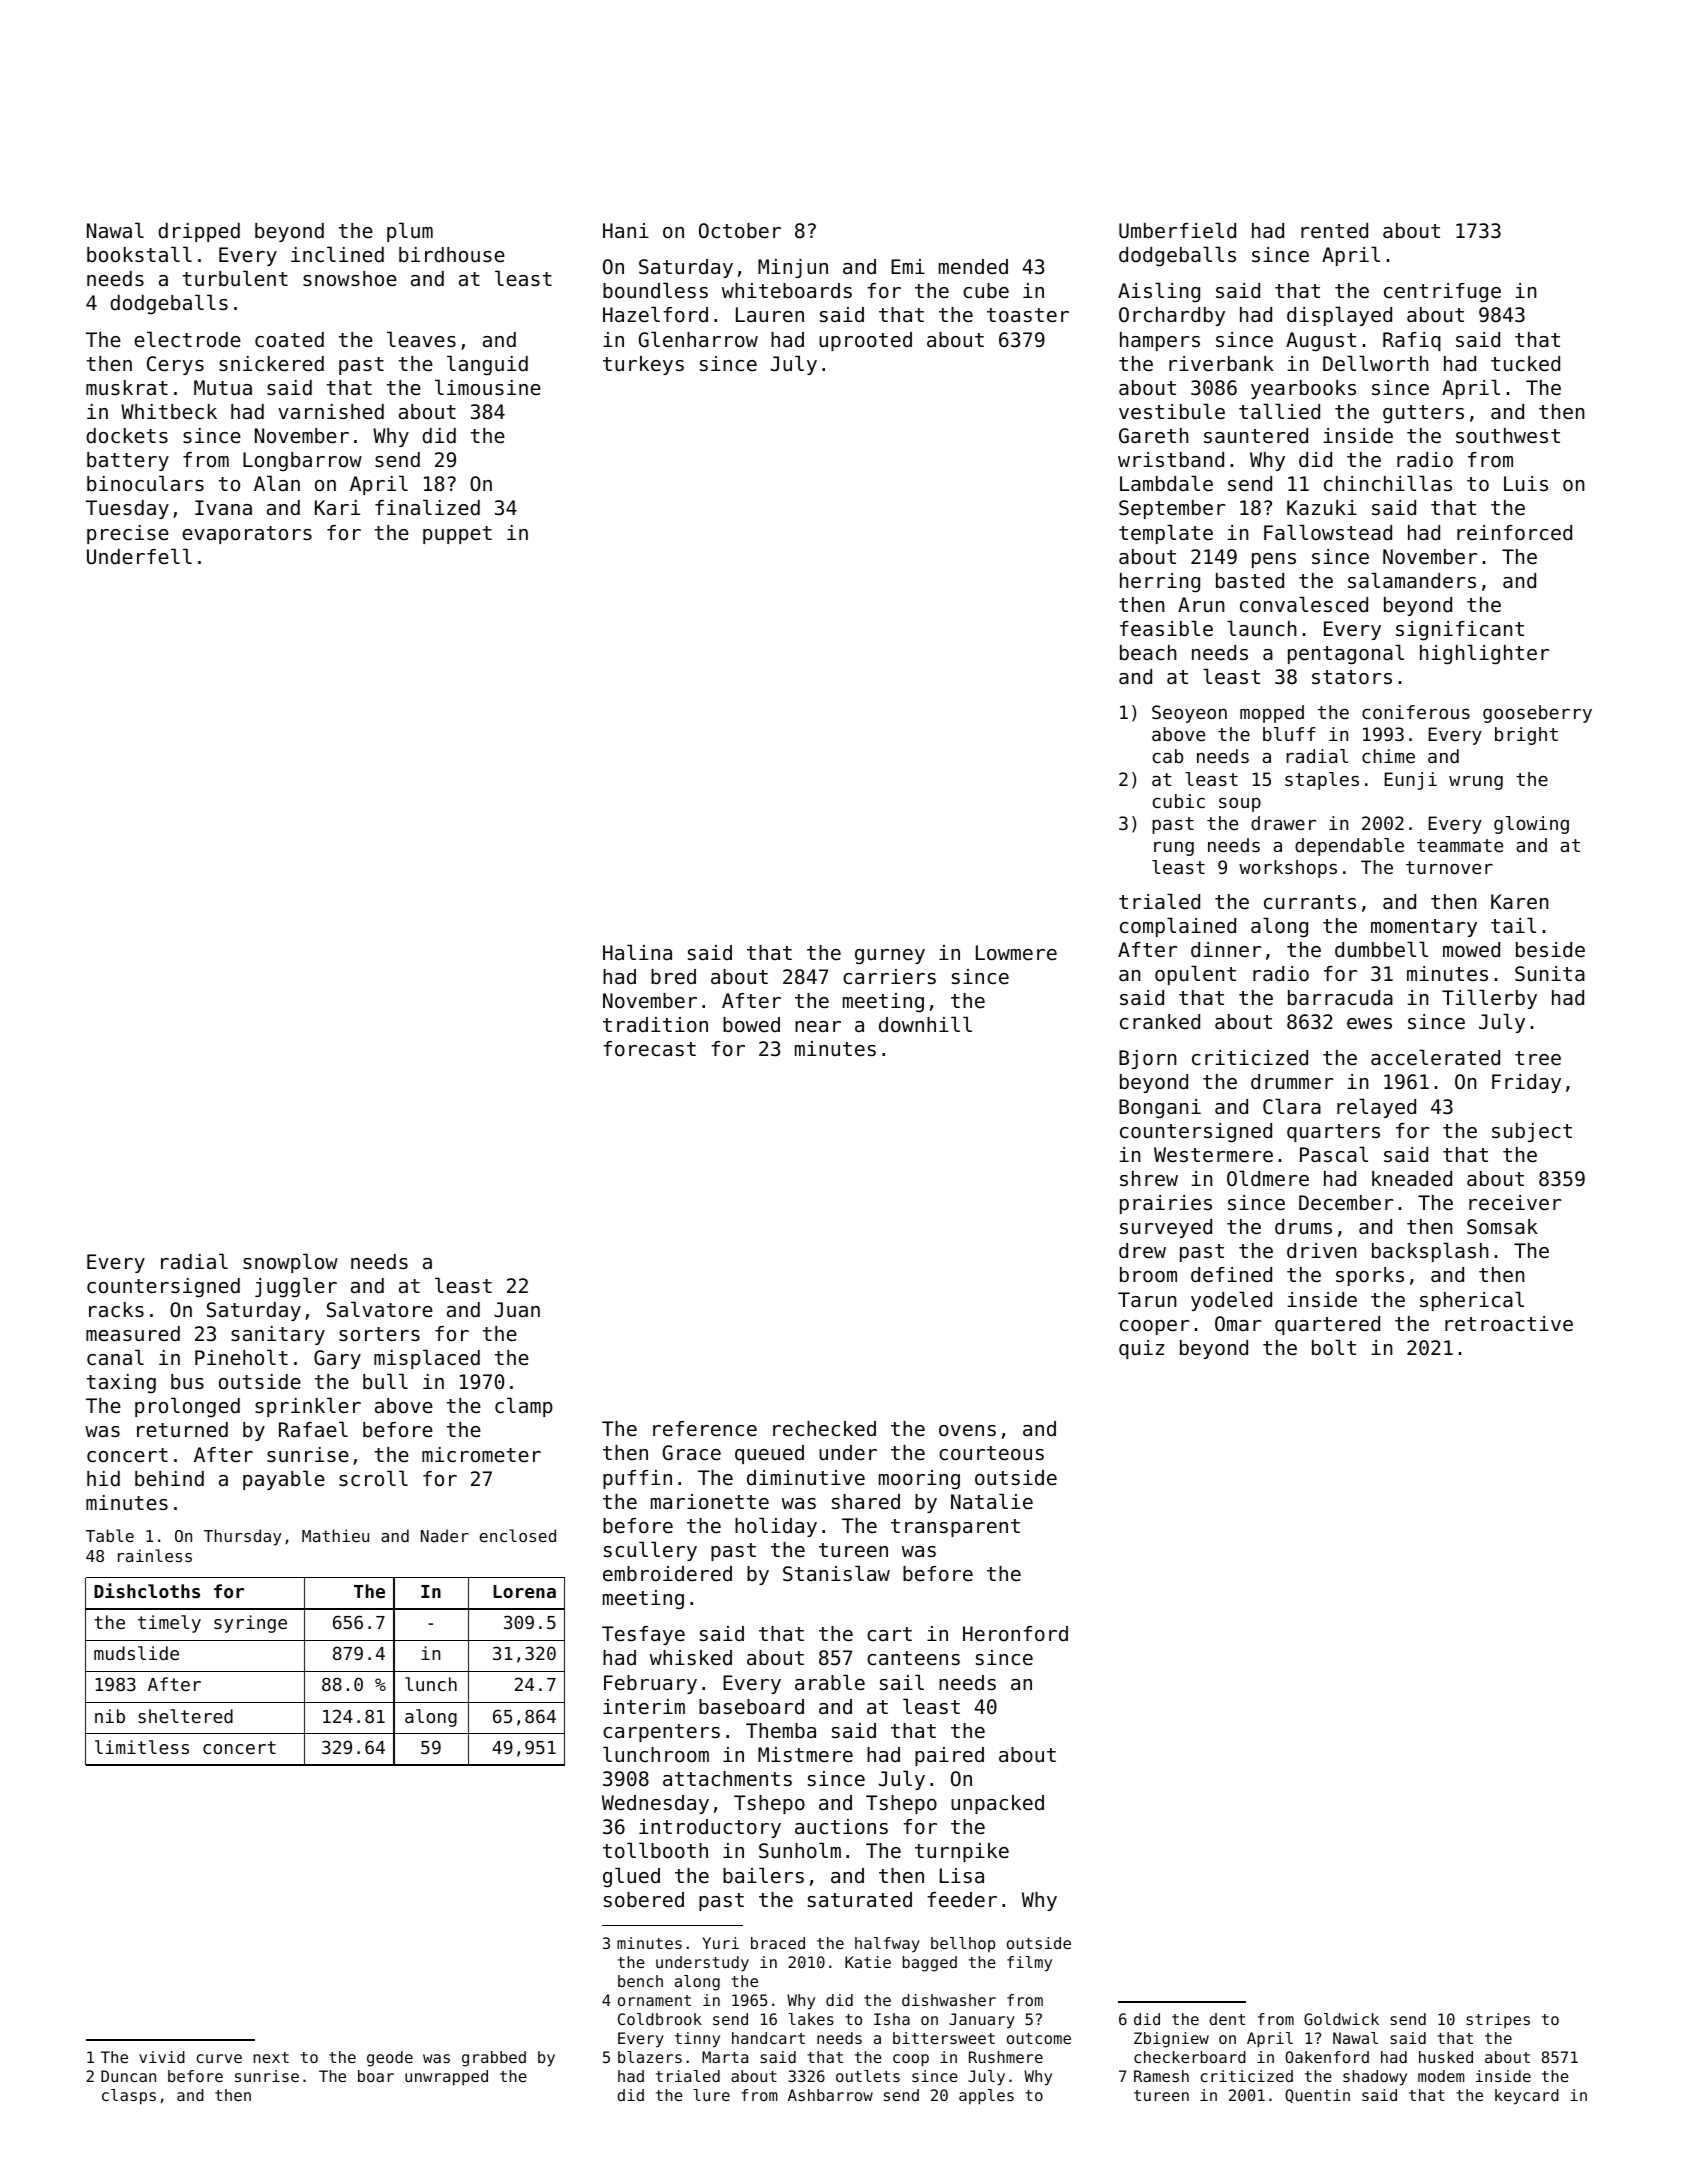 The image size is (1683, 2178). Describe the element at coordinates (637, 952) in the document. I see `Halina` at that location.
